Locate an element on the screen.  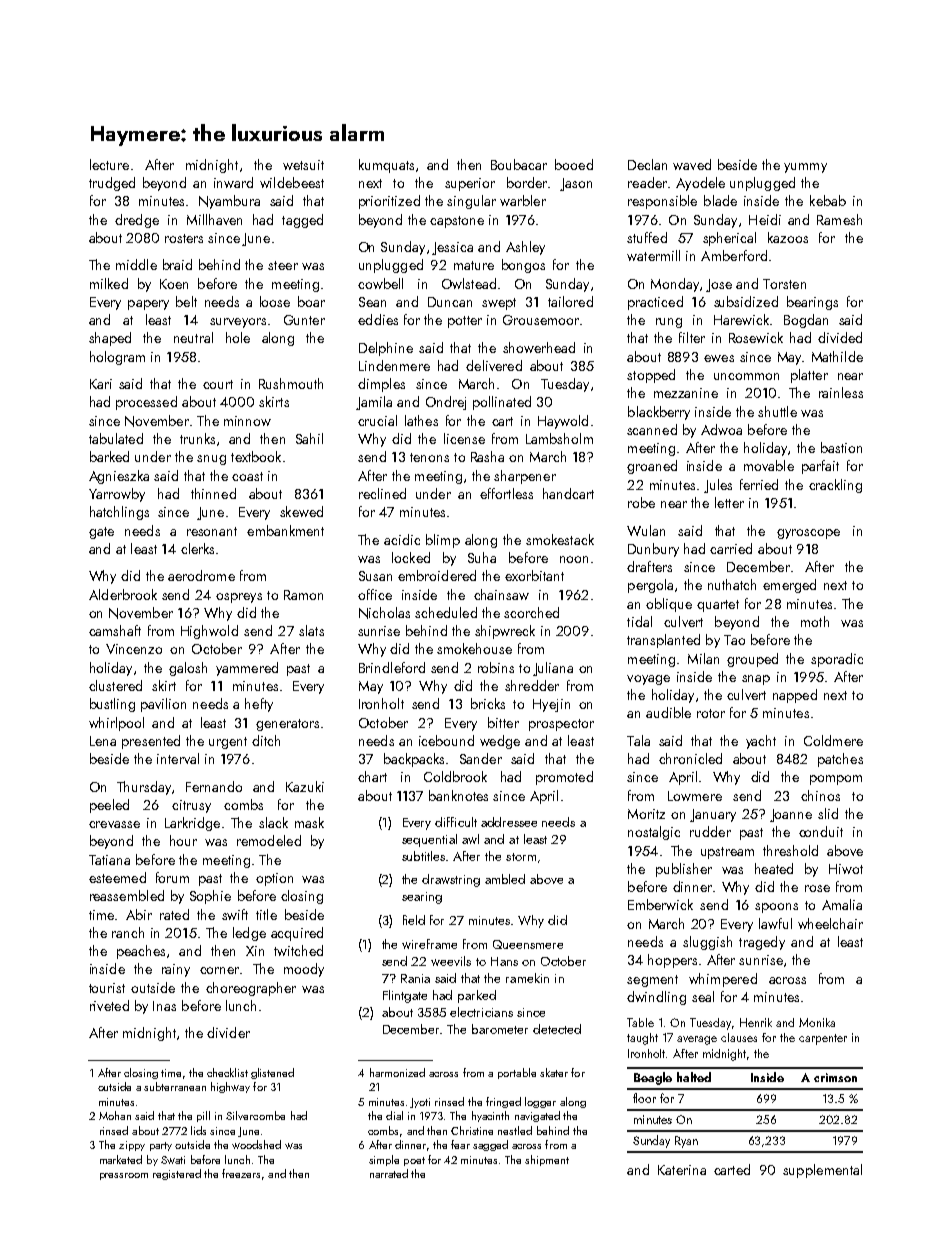
shaped is located at coordinates (110, 339).
